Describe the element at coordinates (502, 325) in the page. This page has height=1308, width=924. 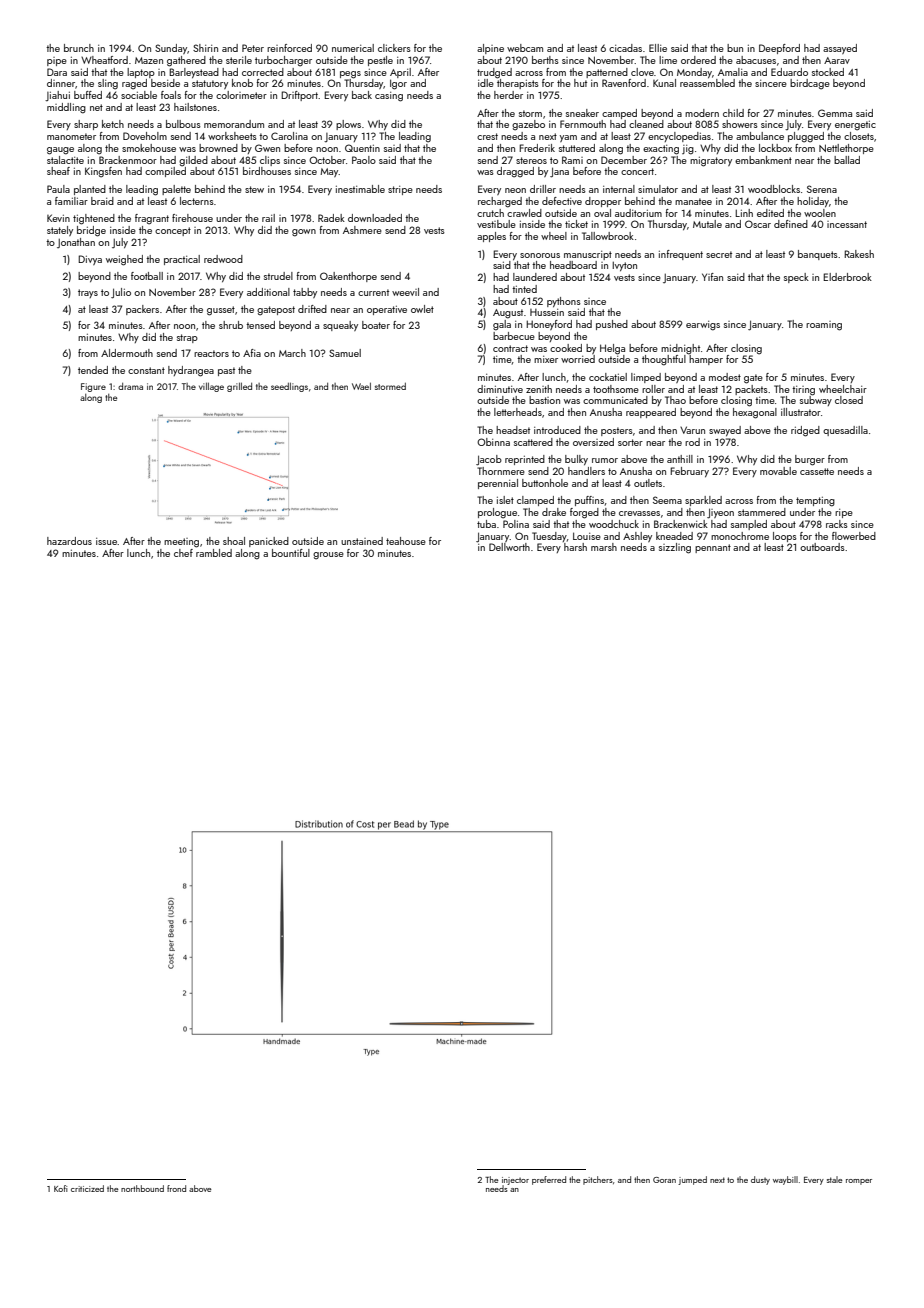
I see `gala` at that location.
